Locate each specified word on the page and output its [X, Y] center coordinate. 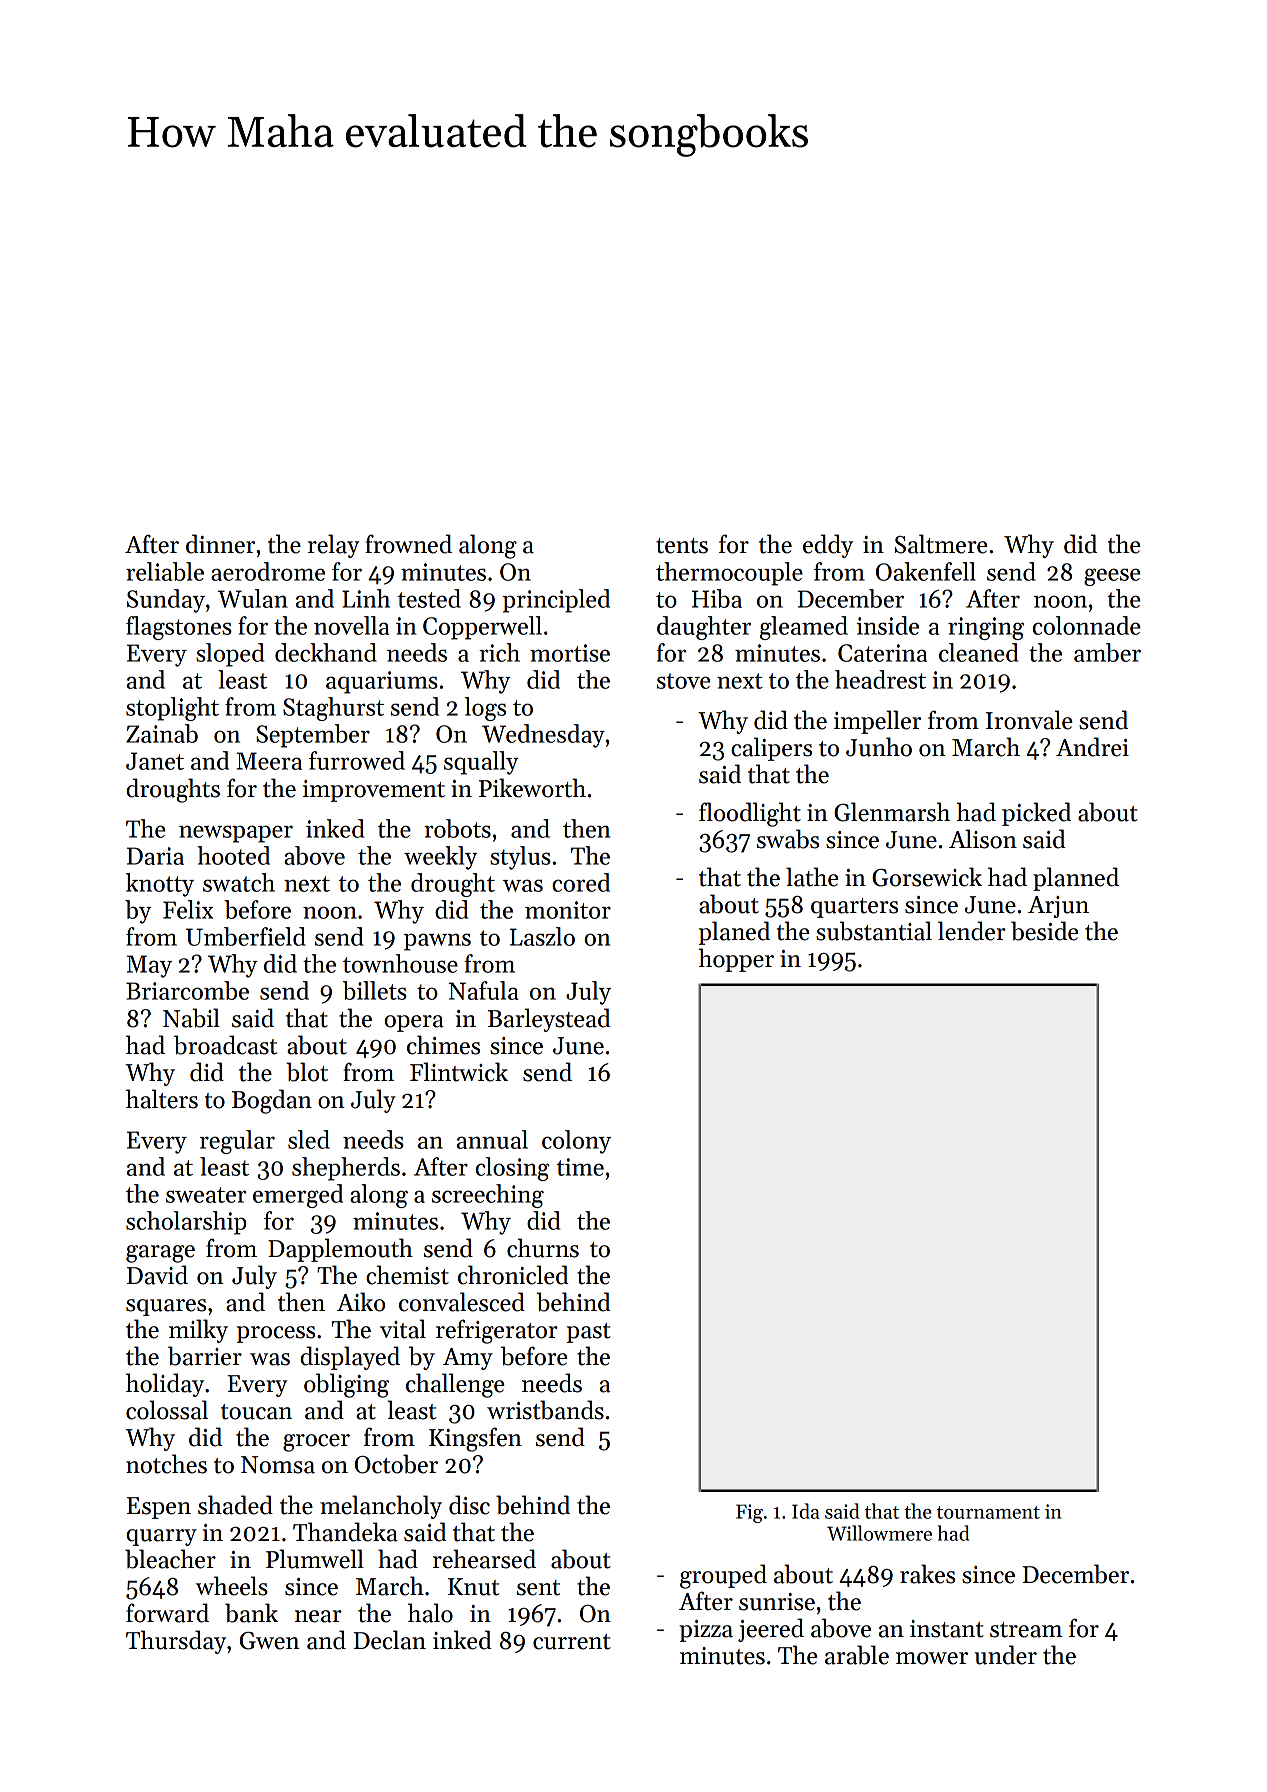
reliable [165, 571]
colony [576, 1142]
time [580, 1167]
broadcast [225, 1045]
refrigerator [497, 1331]
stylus [520, 858]
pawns [437, 942]
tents [682, 546]
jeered [771, 1630]
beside [1045, 931]
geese [1112, 577]
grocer [316, 1443]
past [589, 1333]
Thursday [176, 1642]
